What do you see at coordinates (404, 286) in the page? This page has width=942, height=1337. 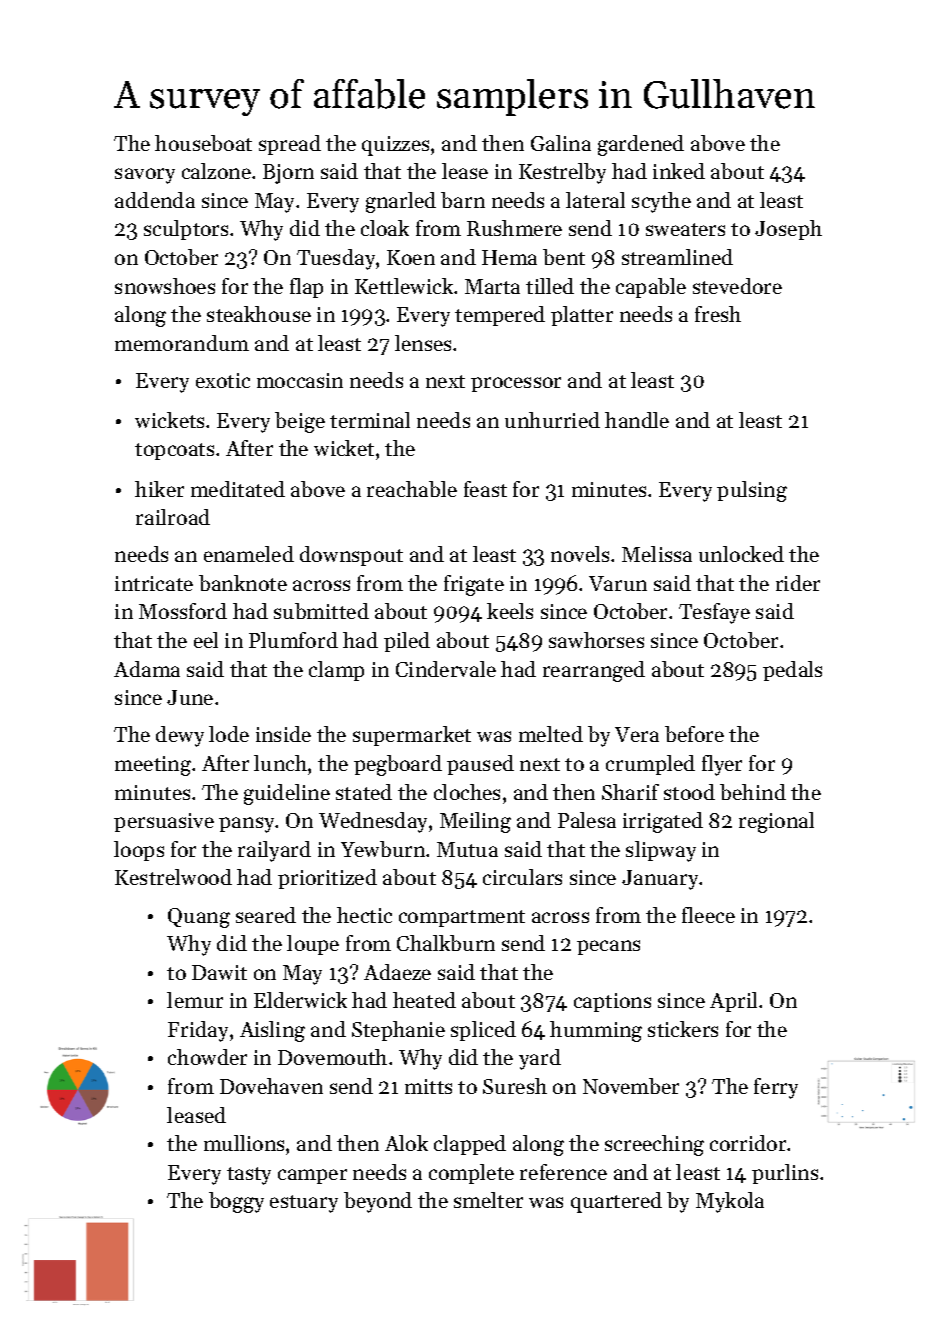 I see `Kettlewick` at bounding box center [404, 286].
